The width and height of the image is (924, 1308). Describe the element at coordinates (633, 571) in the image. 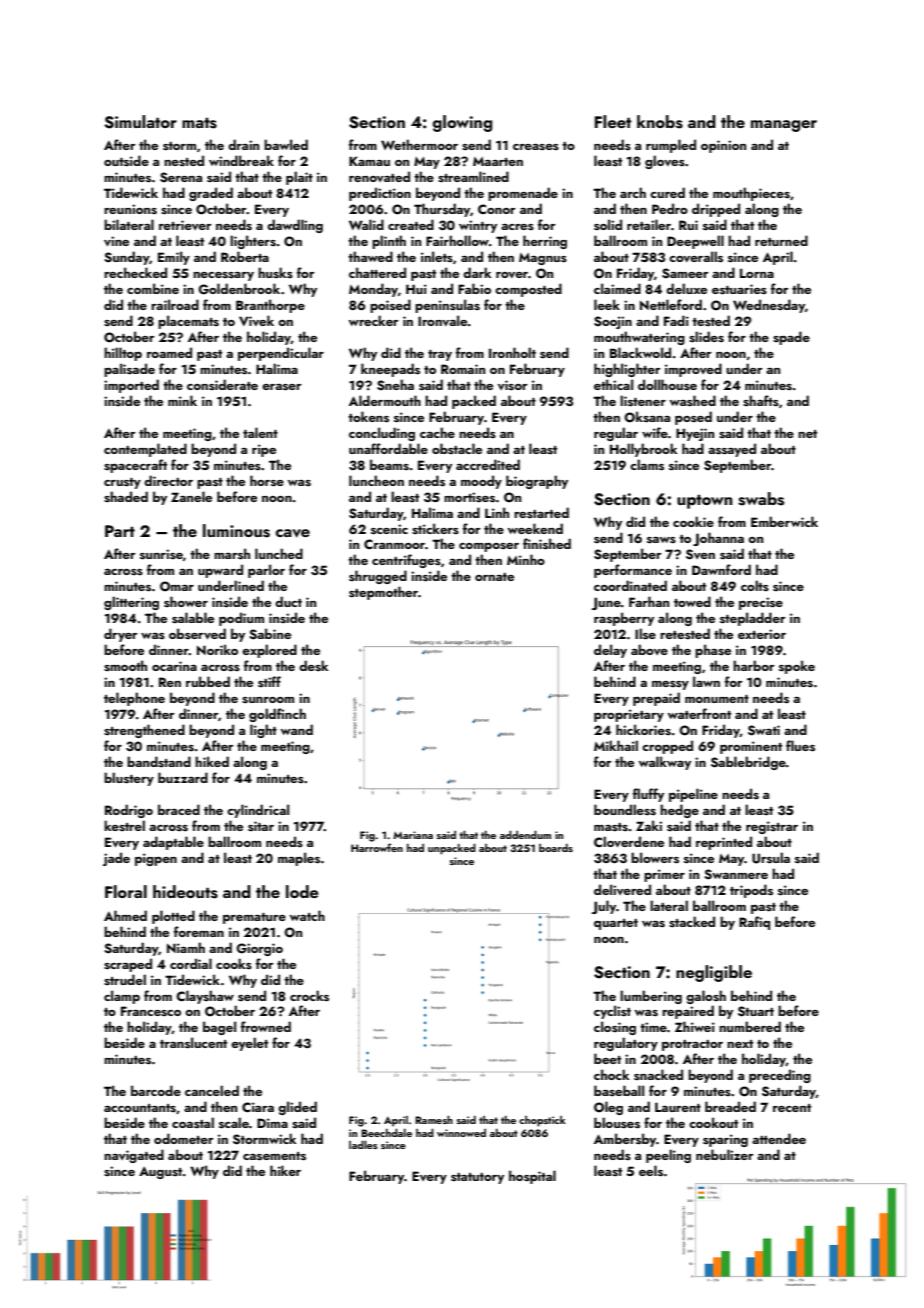

I see `performance` at that location.
